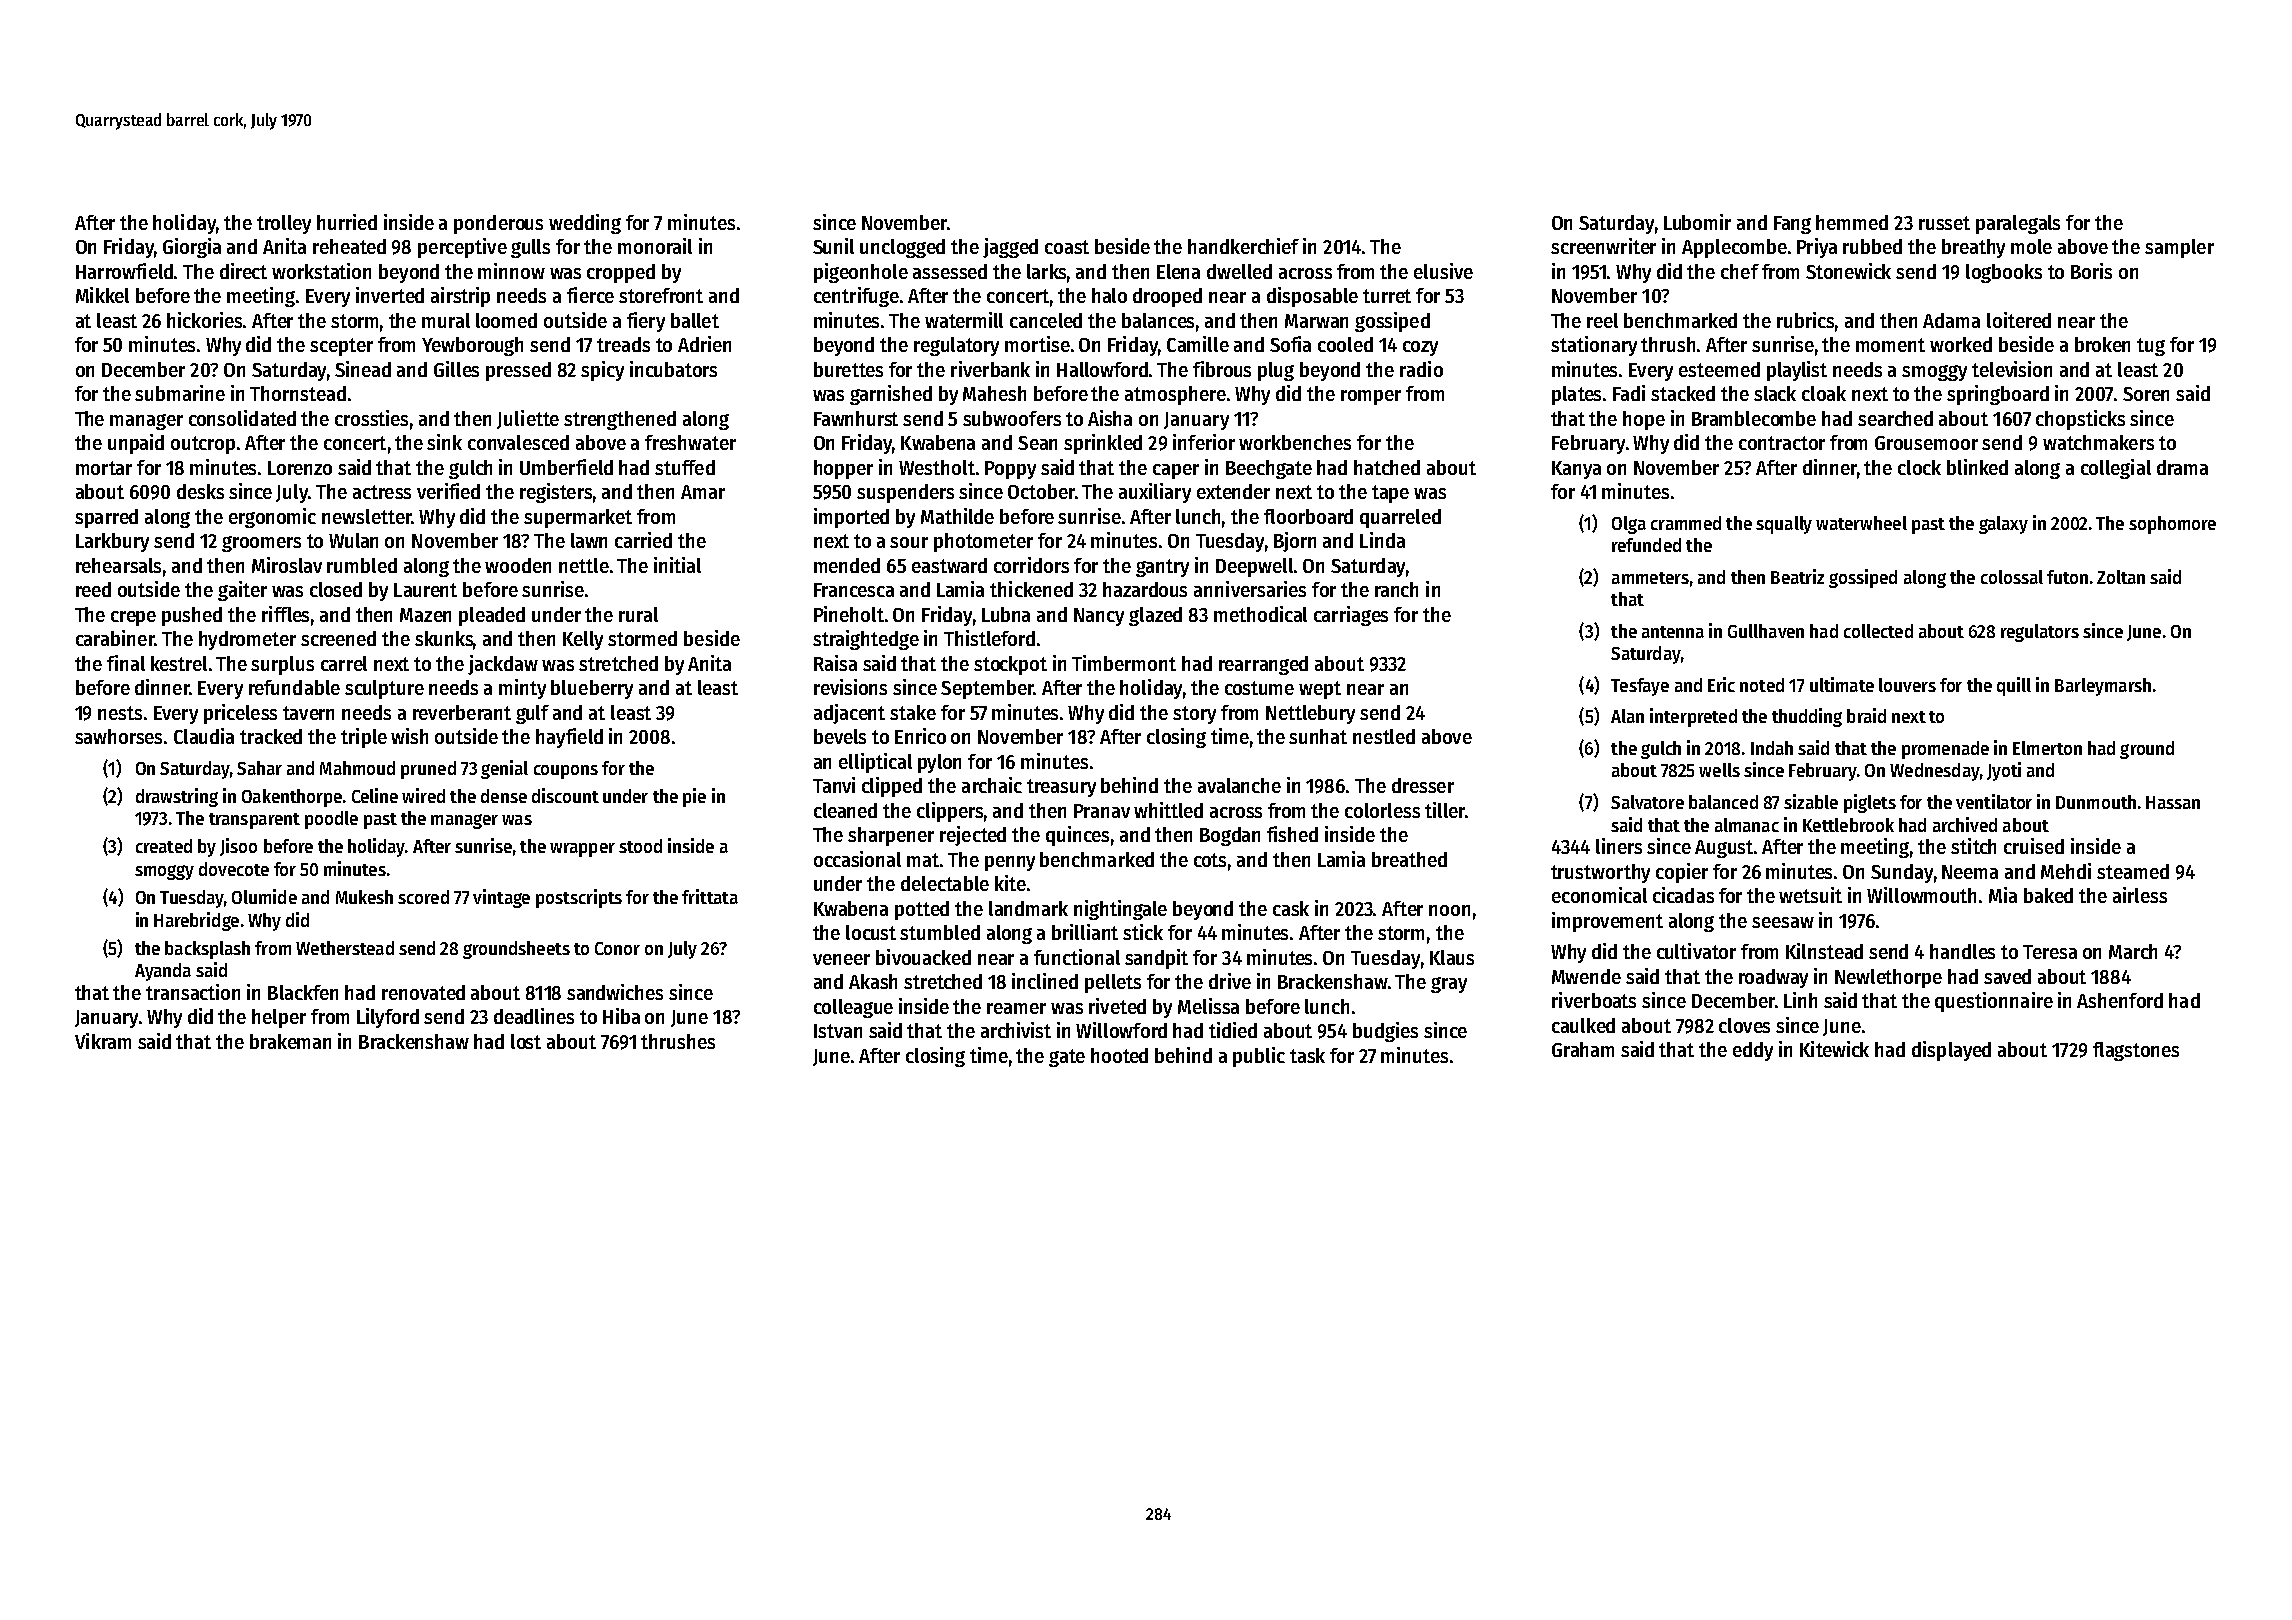 The width and height of the document is (2292, 1620). Describe the element at coordinates (448, 491) in the document. I see `verified` at that location.
